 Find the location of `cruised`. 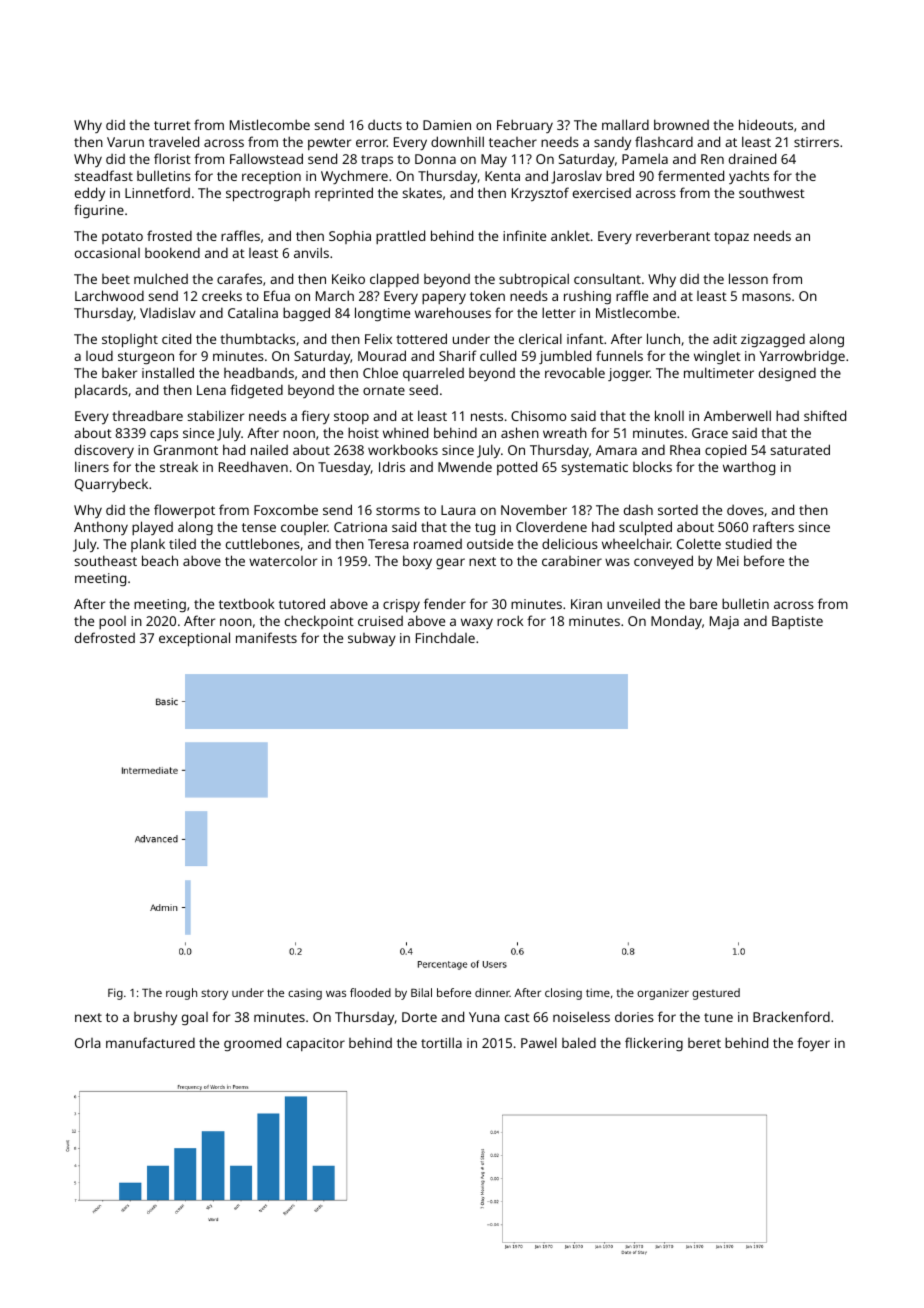

cruised is located at coordinates (380, 621).
